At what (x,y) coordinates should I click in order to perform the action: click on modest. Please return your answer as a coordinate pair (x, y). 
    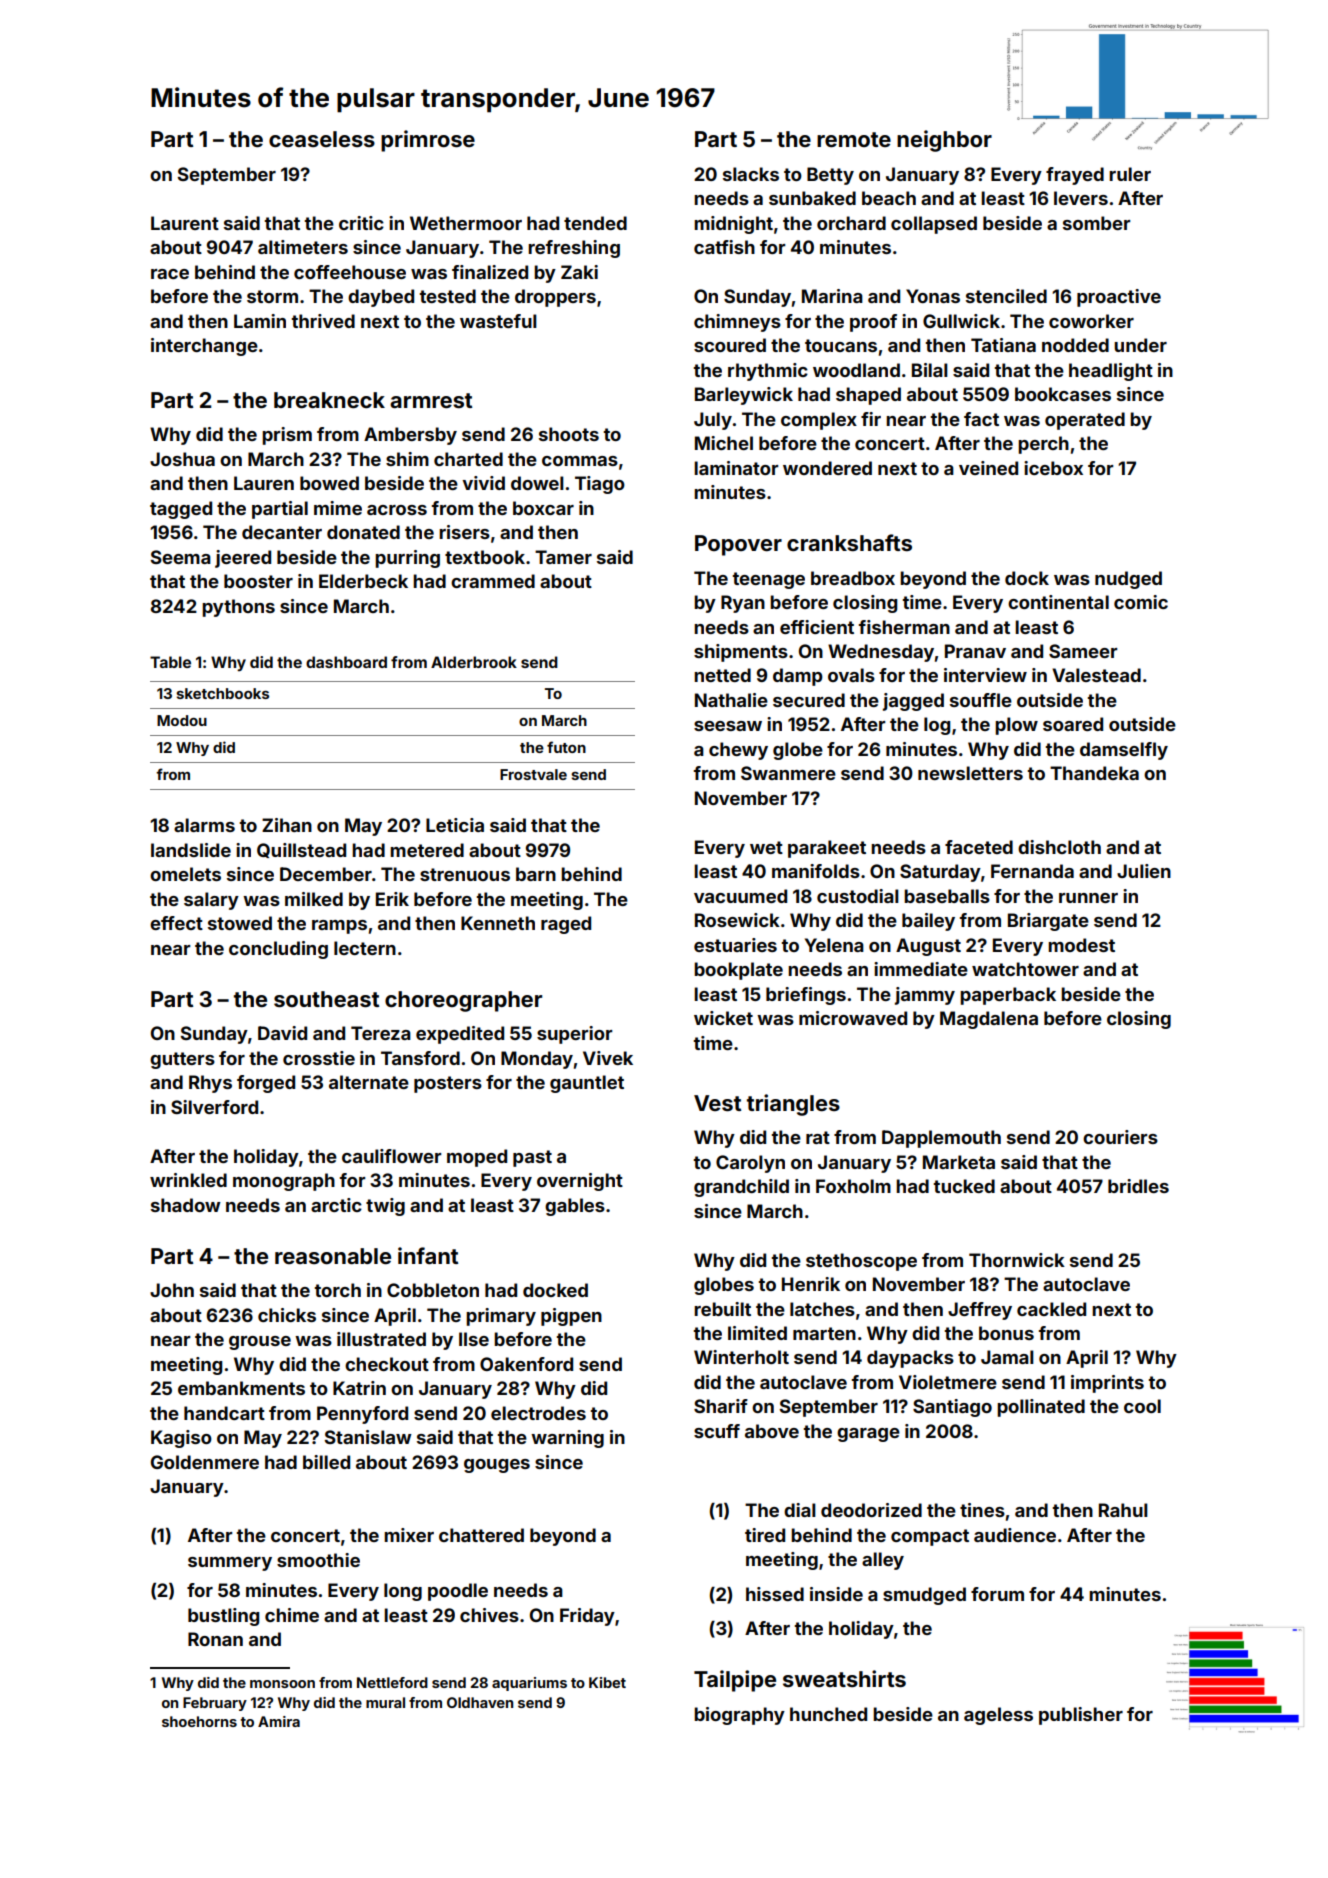
    Looking at the image, I should click on (1081, 945).
